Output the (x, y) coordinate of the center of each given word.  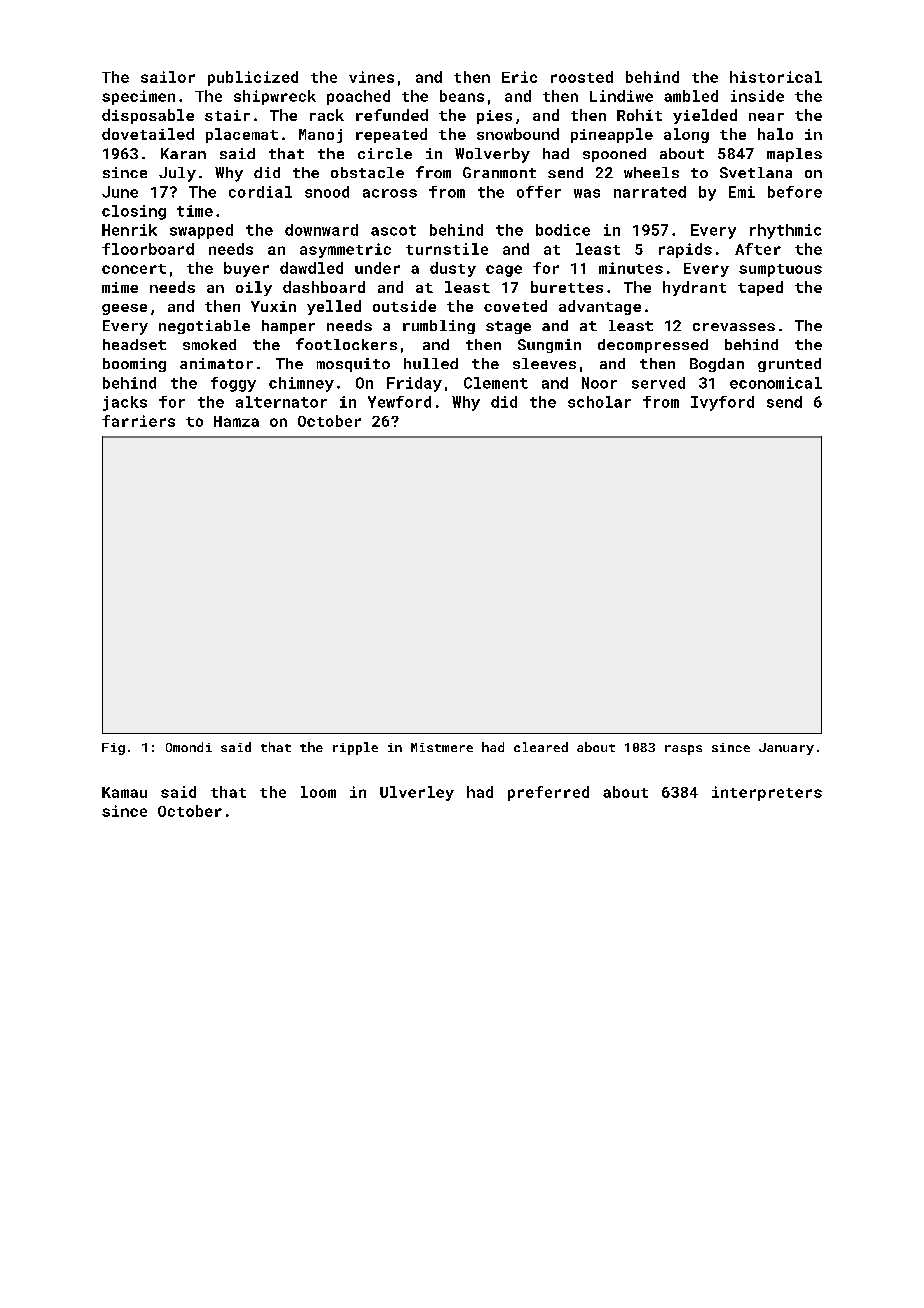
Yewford (399, 402)
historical (776, 77)
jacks (125, 403)
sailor (168, 77)
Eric (519, 77)
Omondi (189, 747)
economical (776, 383)
